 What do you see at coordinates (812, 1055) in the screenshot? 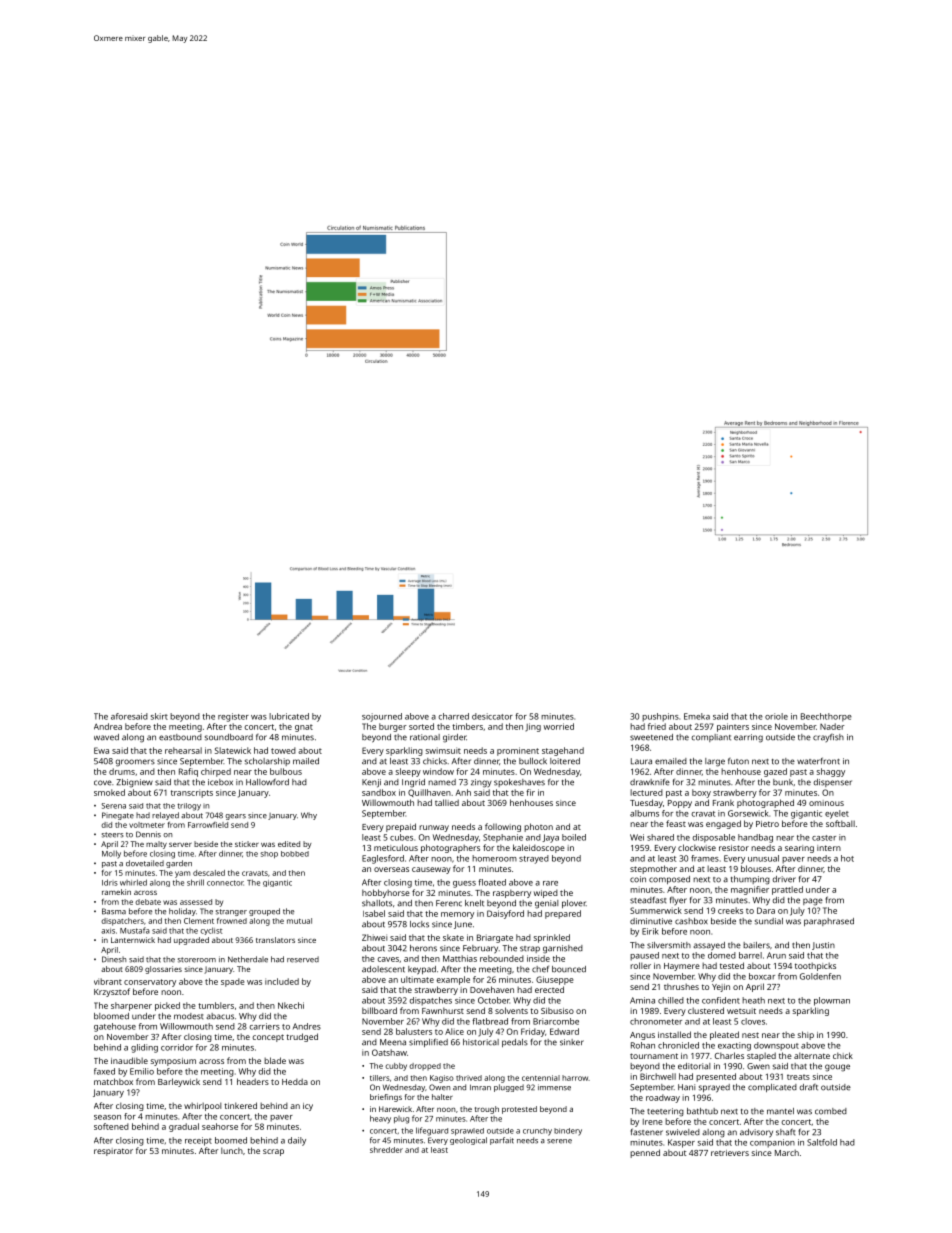
I see `alternate` at bounding box center [812, 1055].
